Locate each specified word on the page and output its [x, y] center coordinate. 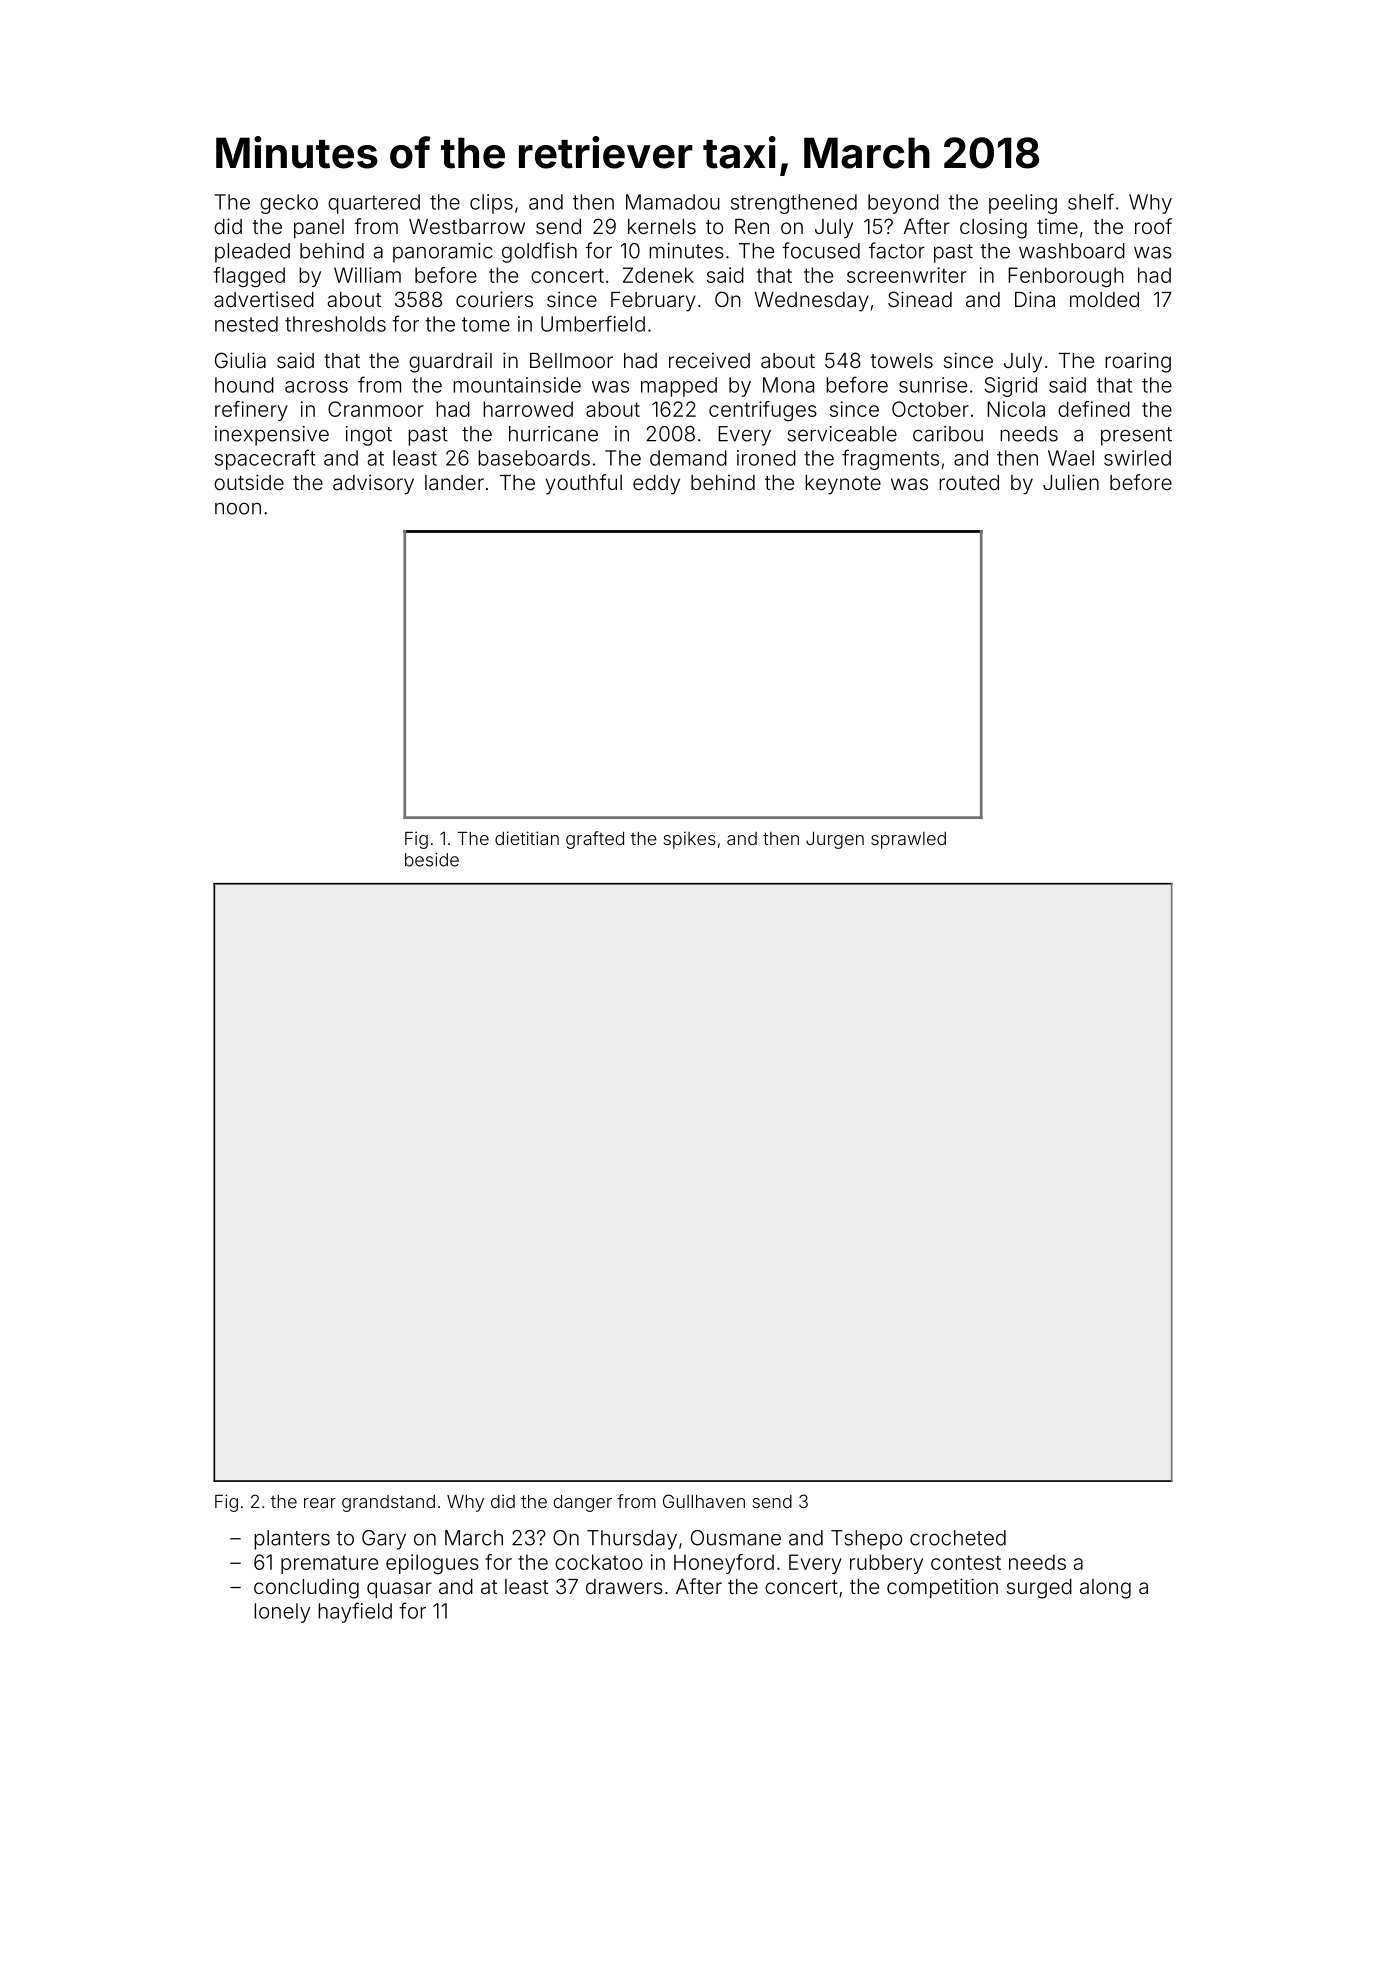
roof [1153, 226]
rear [320, 1503]
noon [238, 508]
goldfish [539, 252]
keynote [843, 485]
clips [491, 204]
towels [901, 360]
